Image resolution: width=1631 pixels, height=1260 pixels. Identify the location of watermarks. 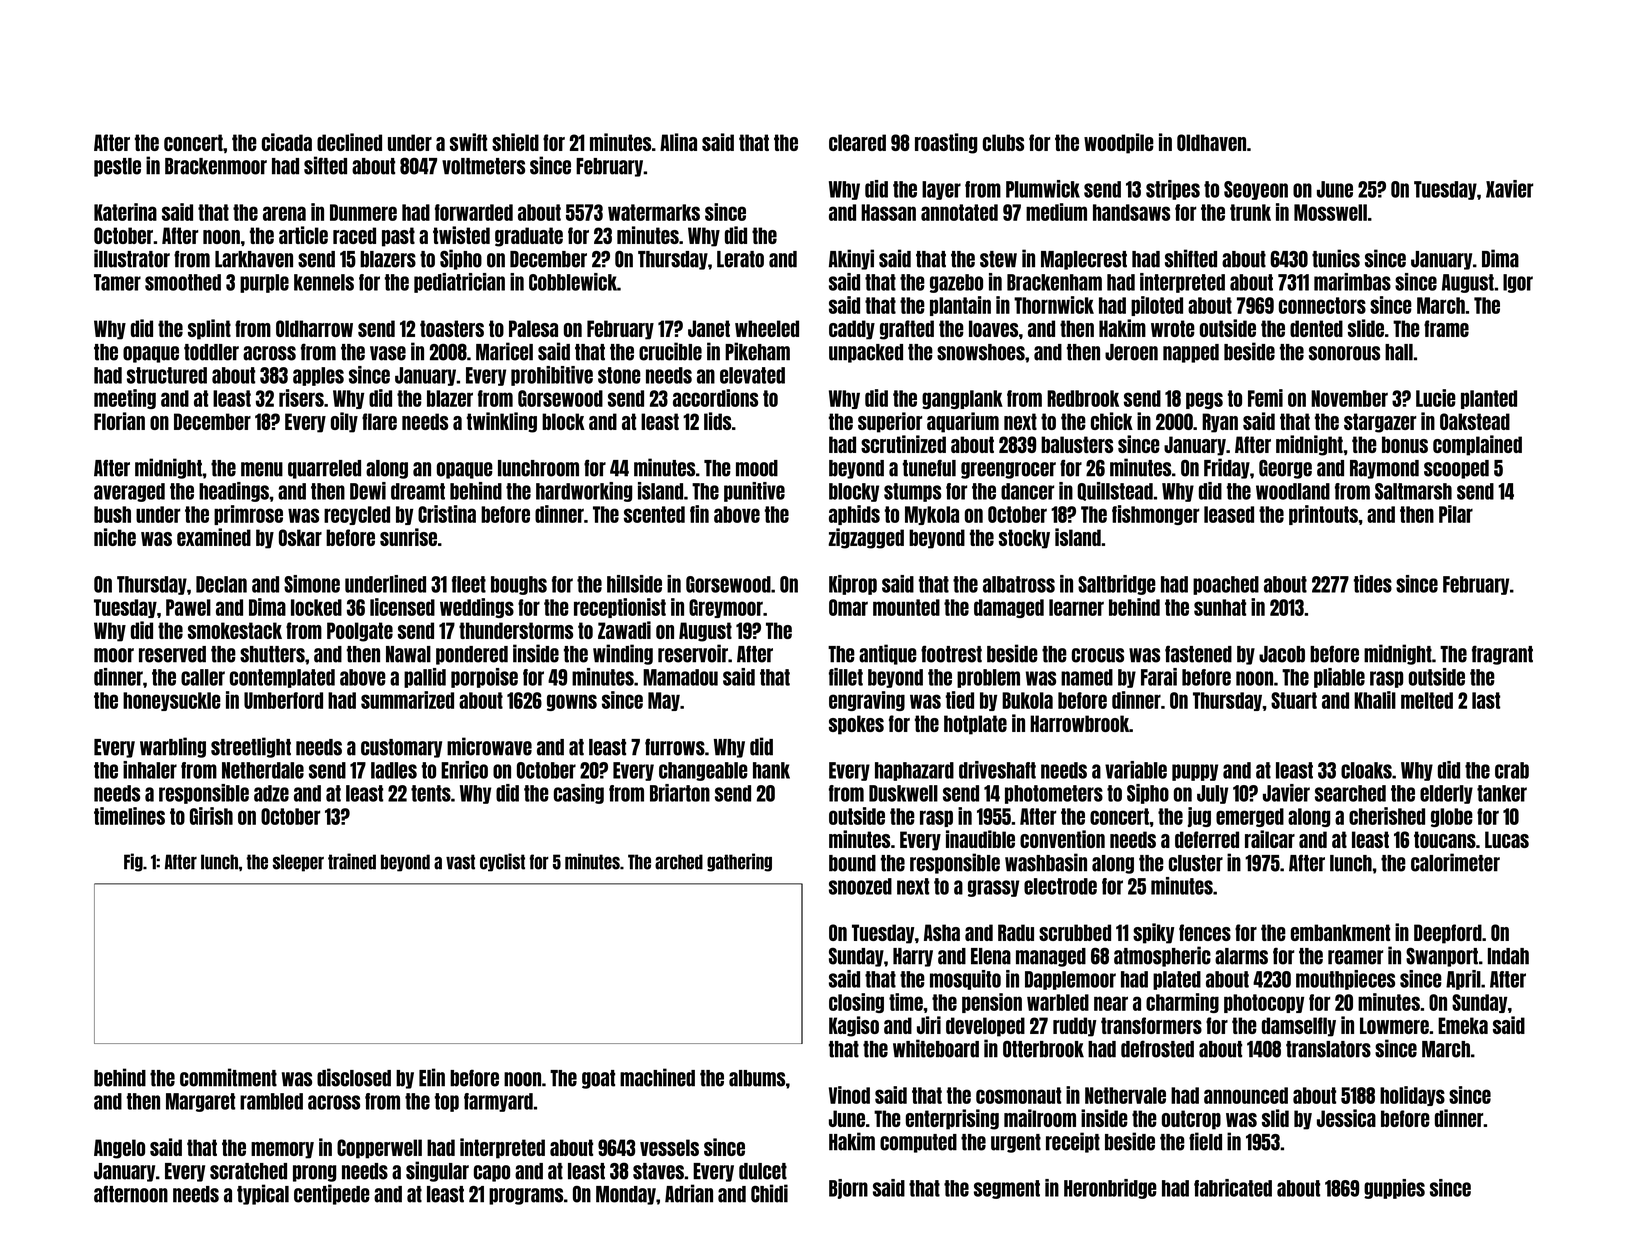
(654, 212).
